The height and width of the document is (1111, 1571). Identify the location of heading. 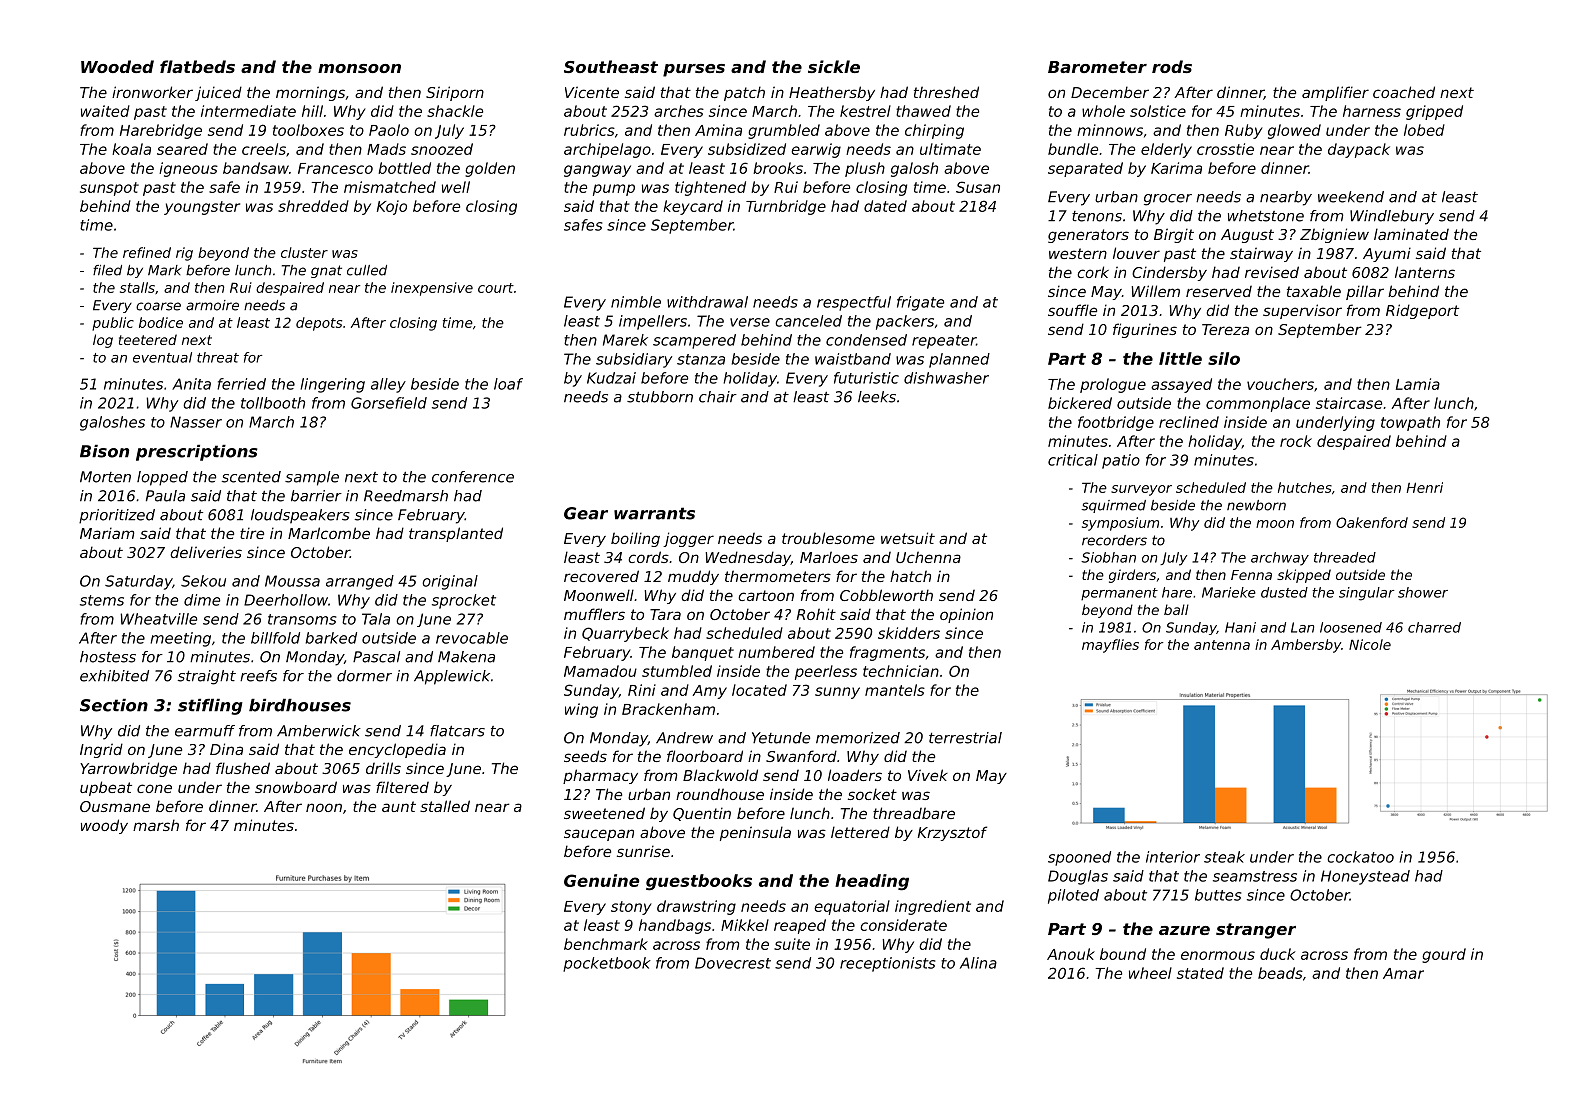
(872, 882).
